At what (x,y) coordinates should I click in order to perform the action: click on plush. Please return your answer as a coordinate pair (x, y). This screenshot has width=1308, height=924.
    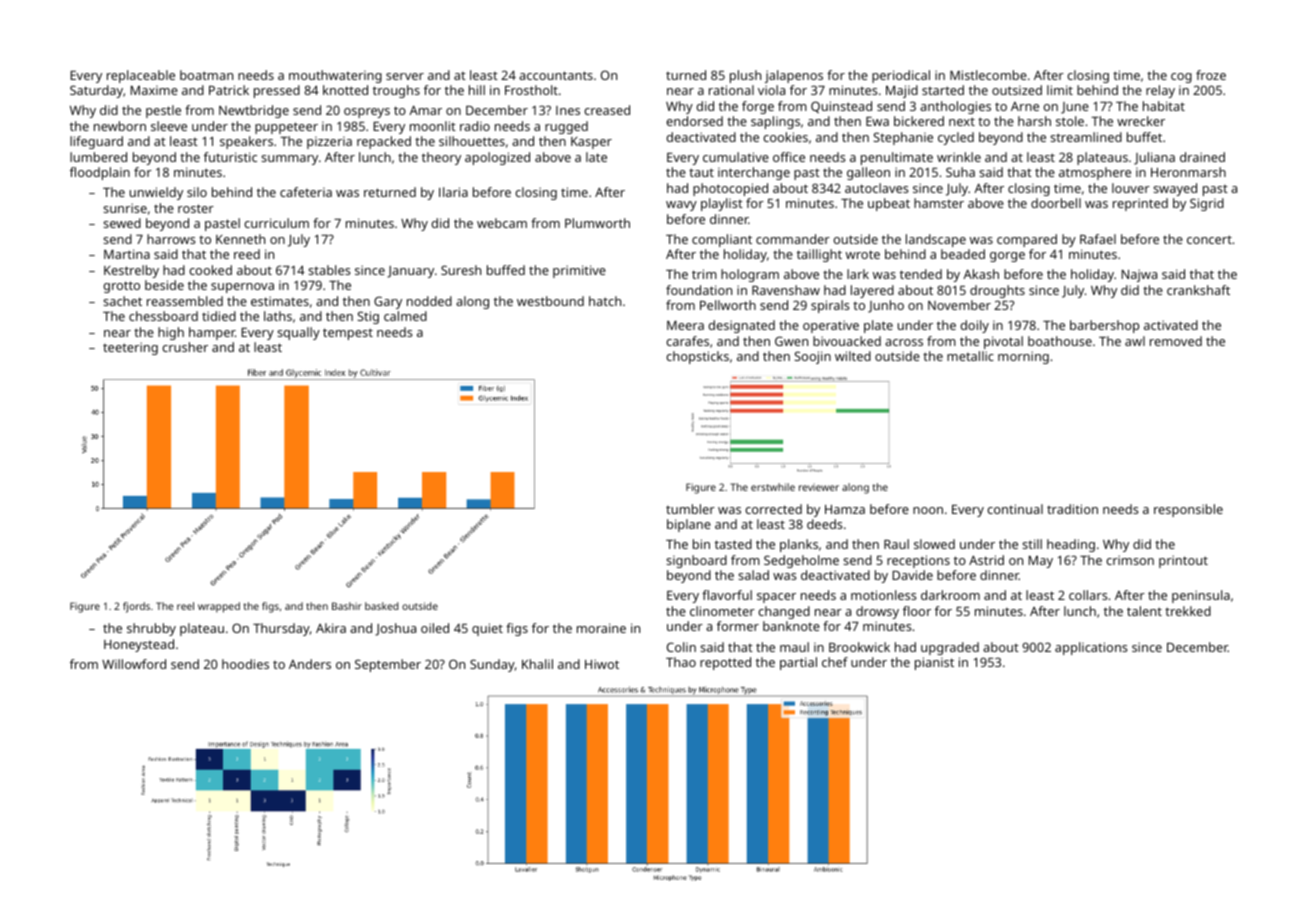
    Looking at the image, I should click on (745, 76).
